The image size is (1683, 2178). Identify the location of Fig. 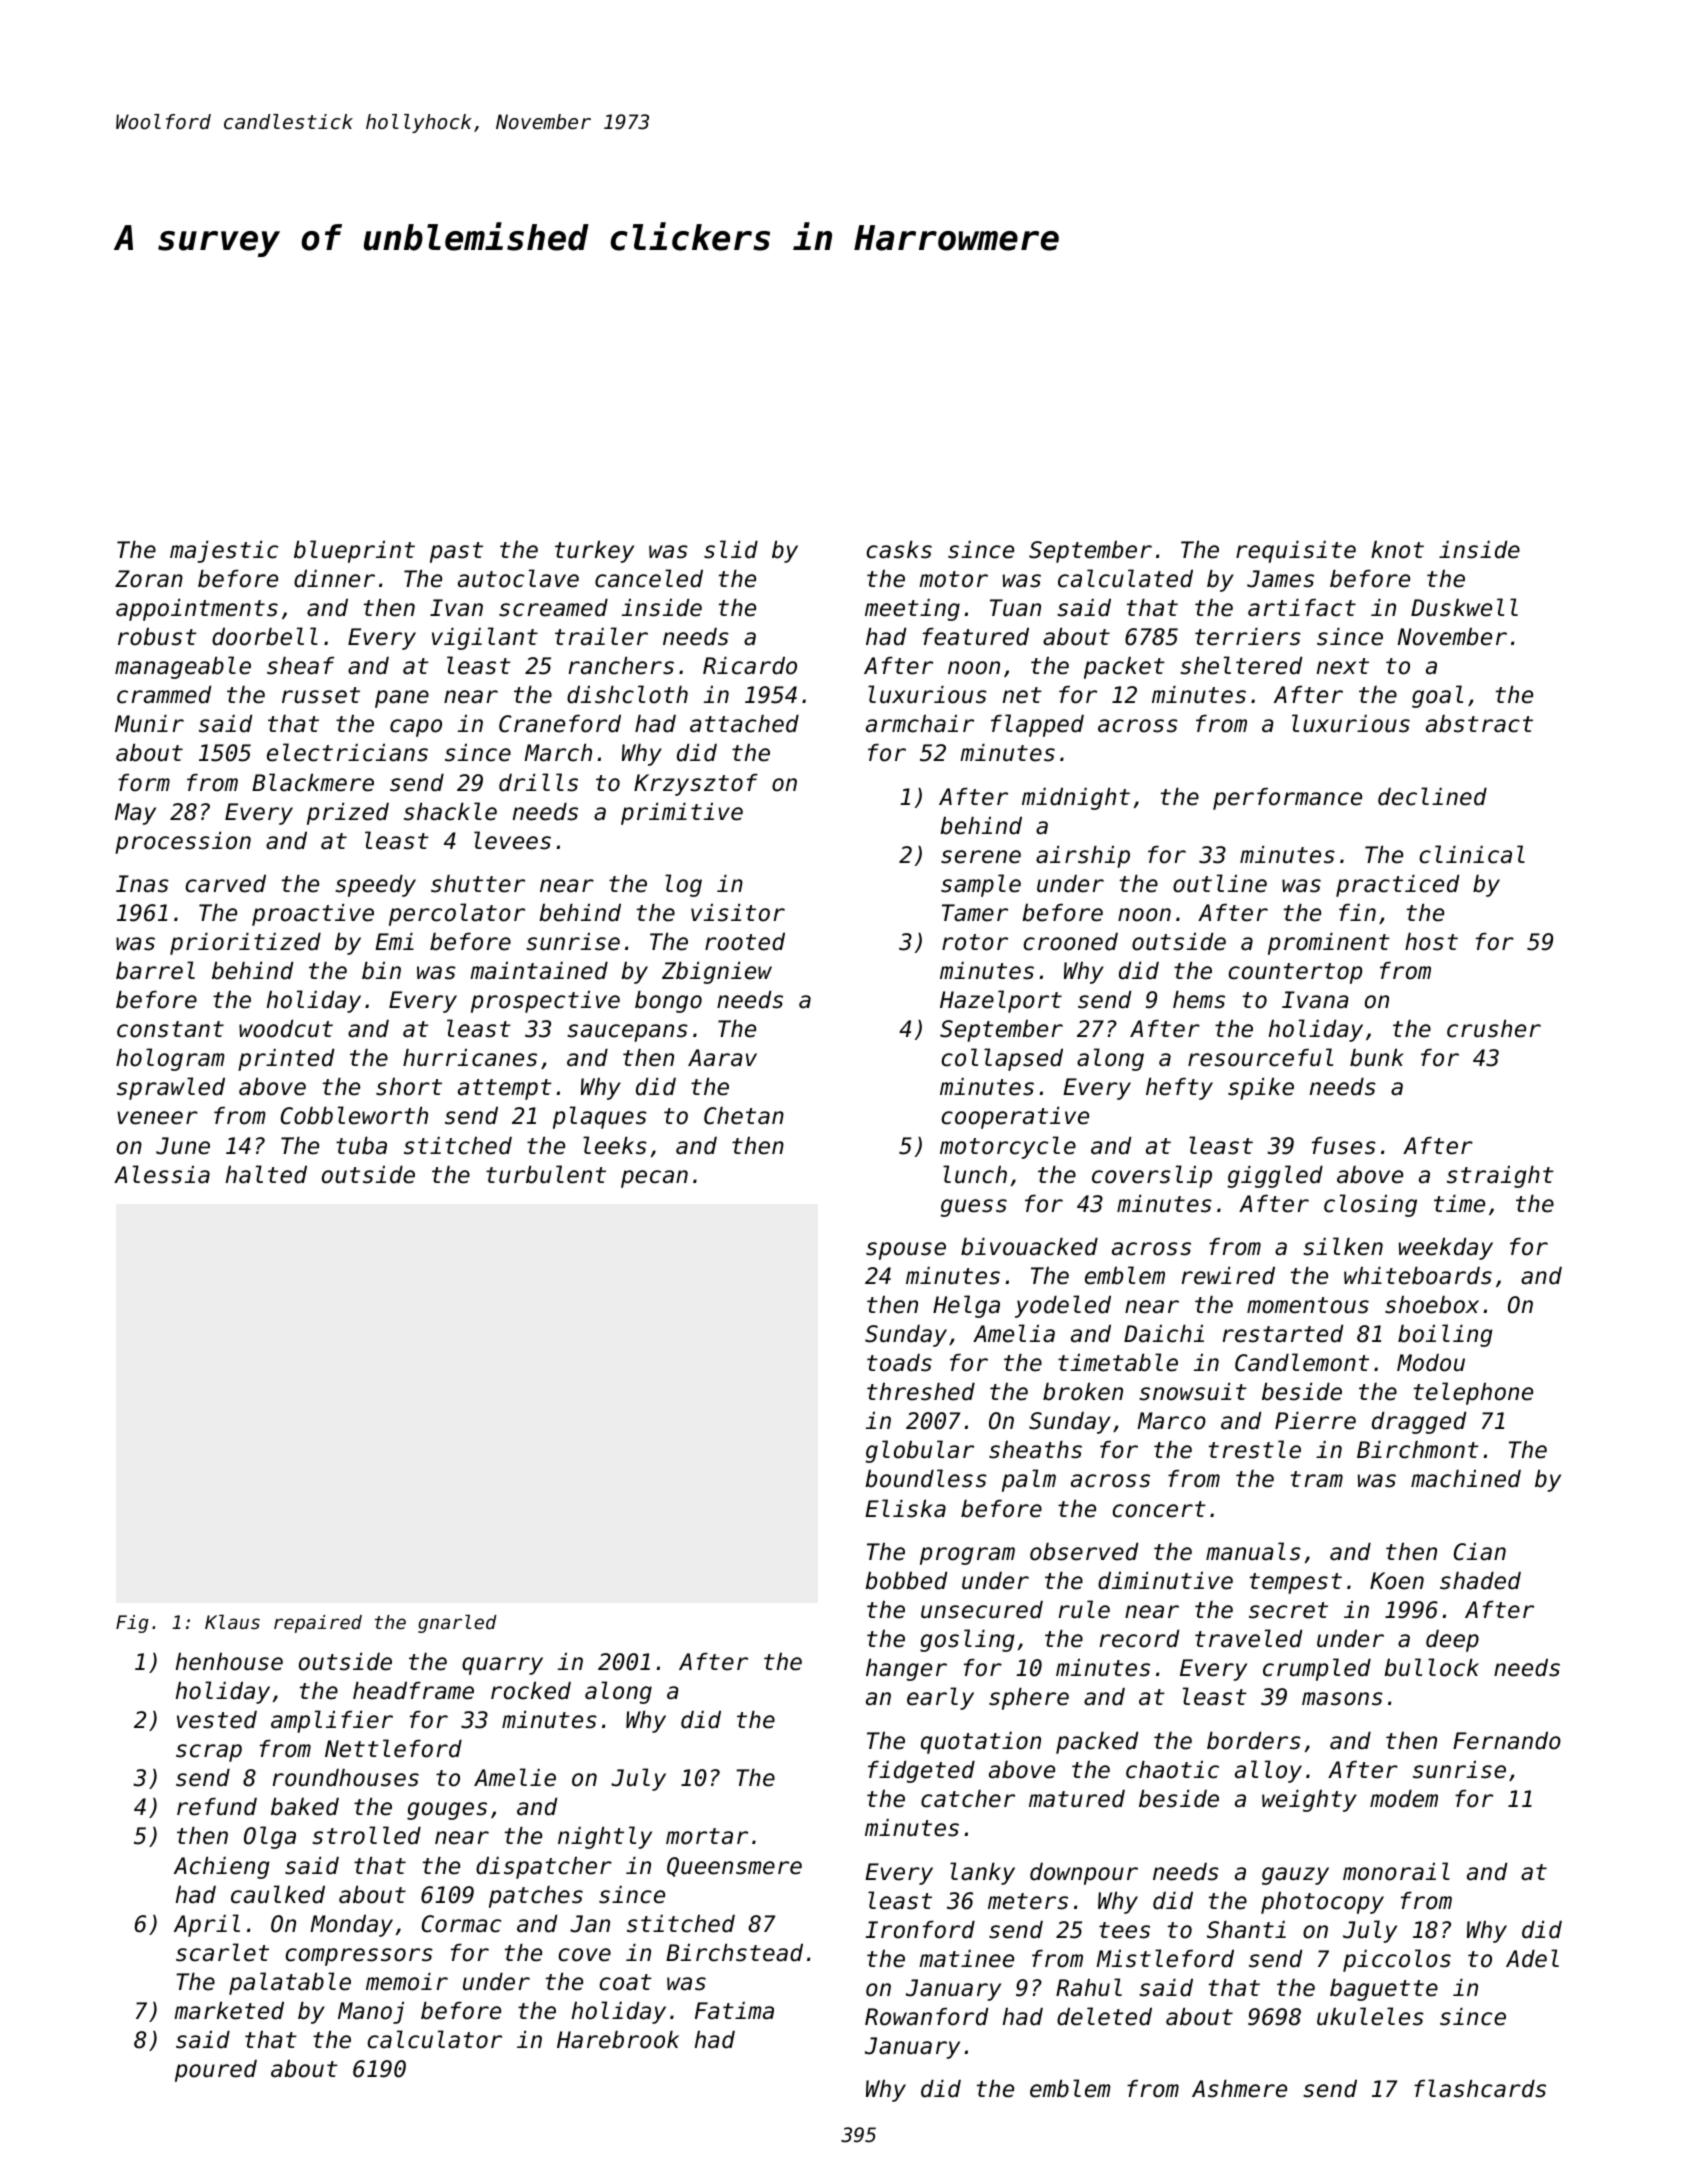
(132, 1624).
